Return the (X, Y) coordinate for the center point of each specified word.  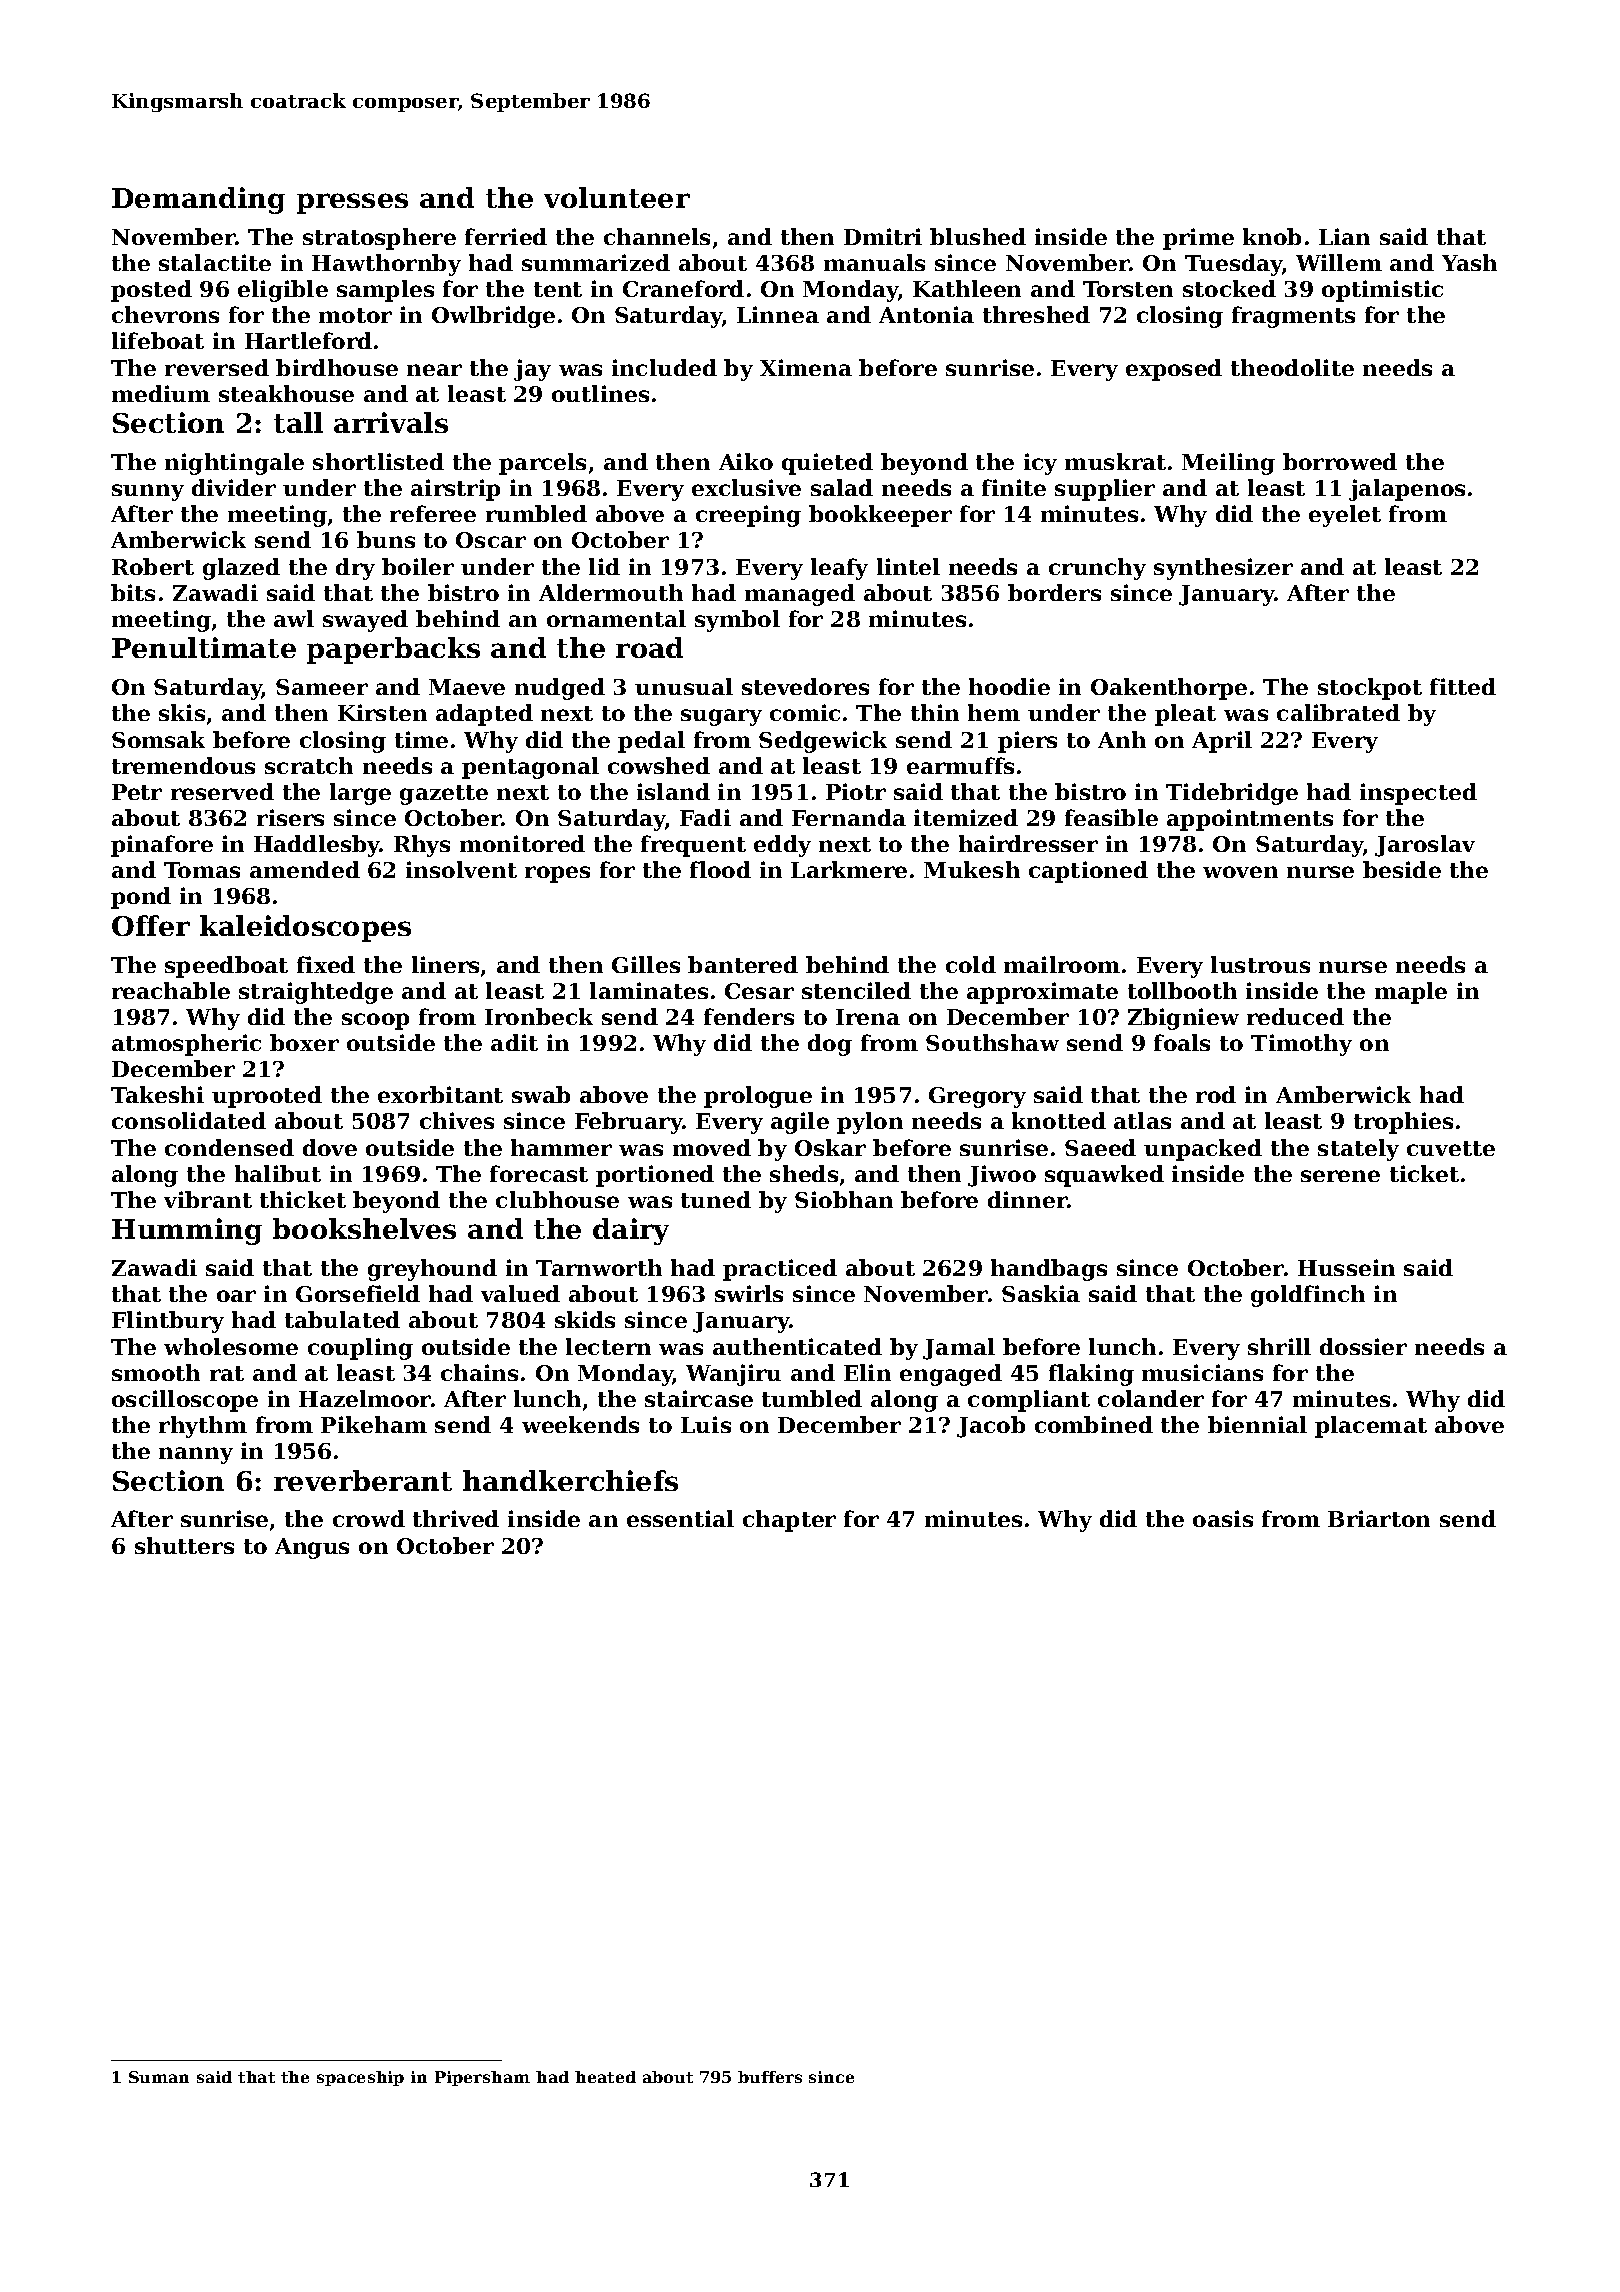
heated (605, 2077)
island (673, 791)
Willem (1339, 262)
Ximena (806, 367)
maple (1411, 993)
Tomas (202, 870)
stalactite (215, 262)
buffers (770, 2077)
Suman (159, 2077)
